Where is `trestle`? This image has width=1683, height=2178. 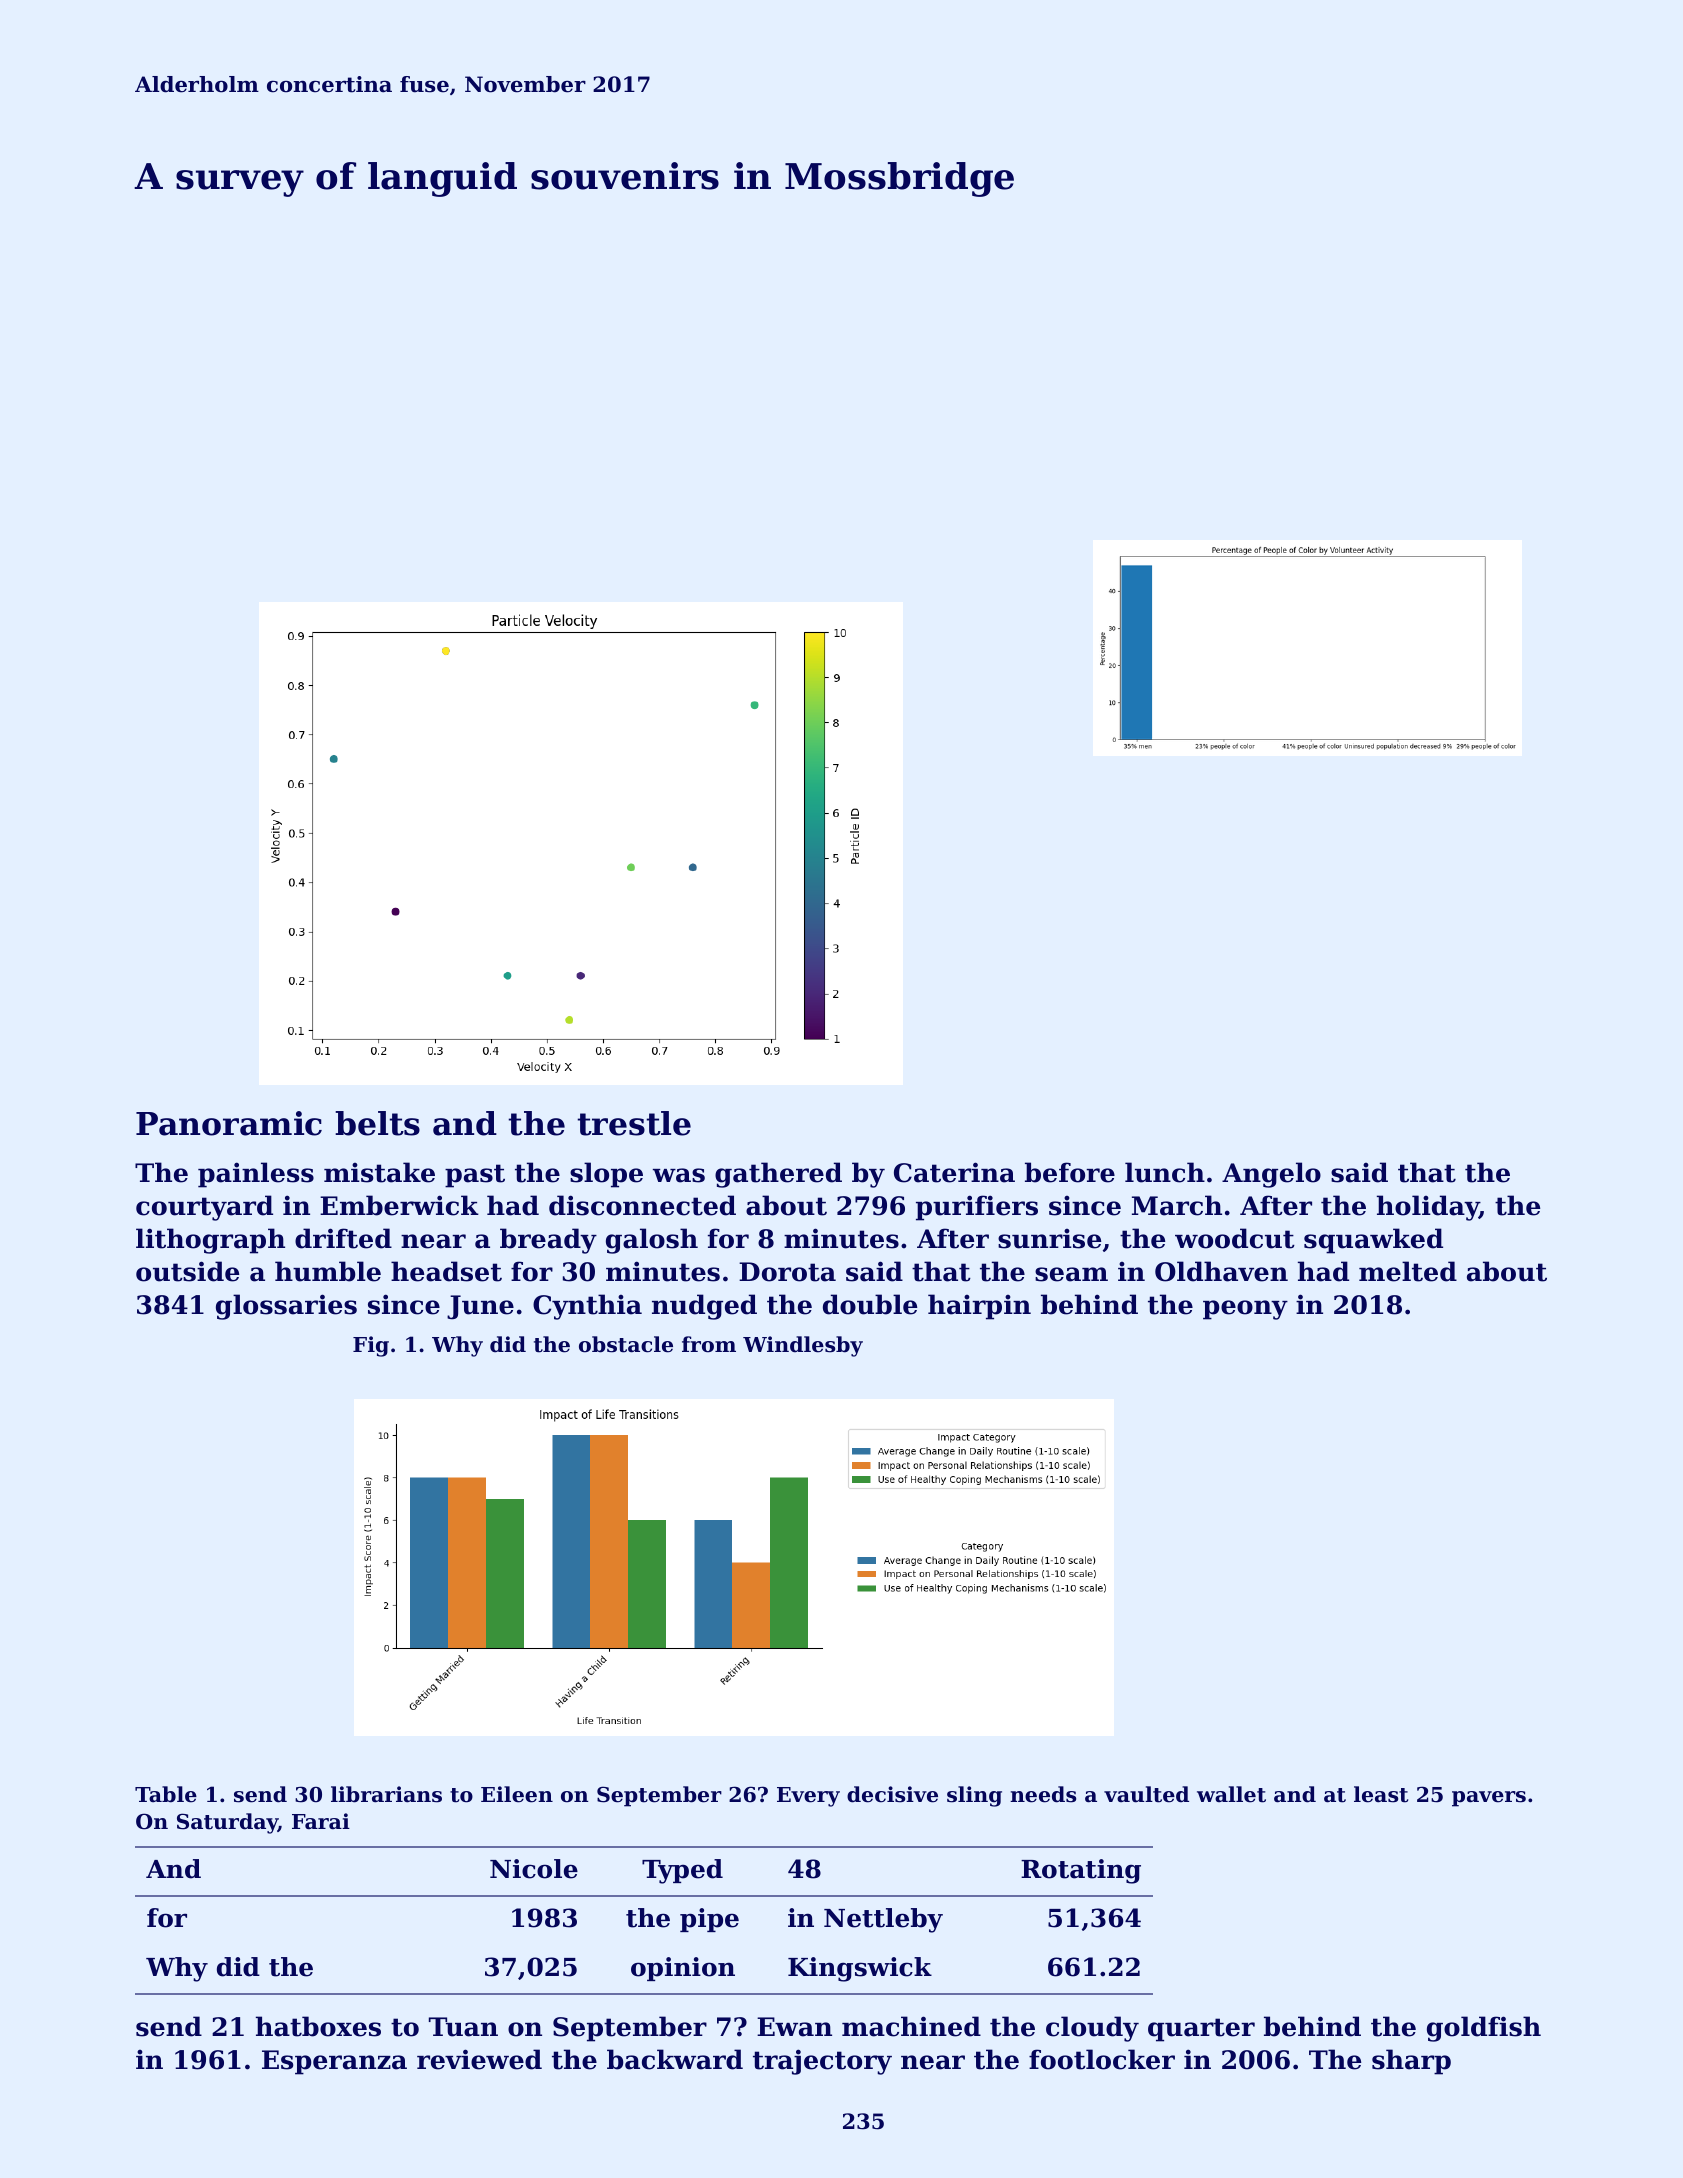
trestle is located at coordinates (634, 1123).
